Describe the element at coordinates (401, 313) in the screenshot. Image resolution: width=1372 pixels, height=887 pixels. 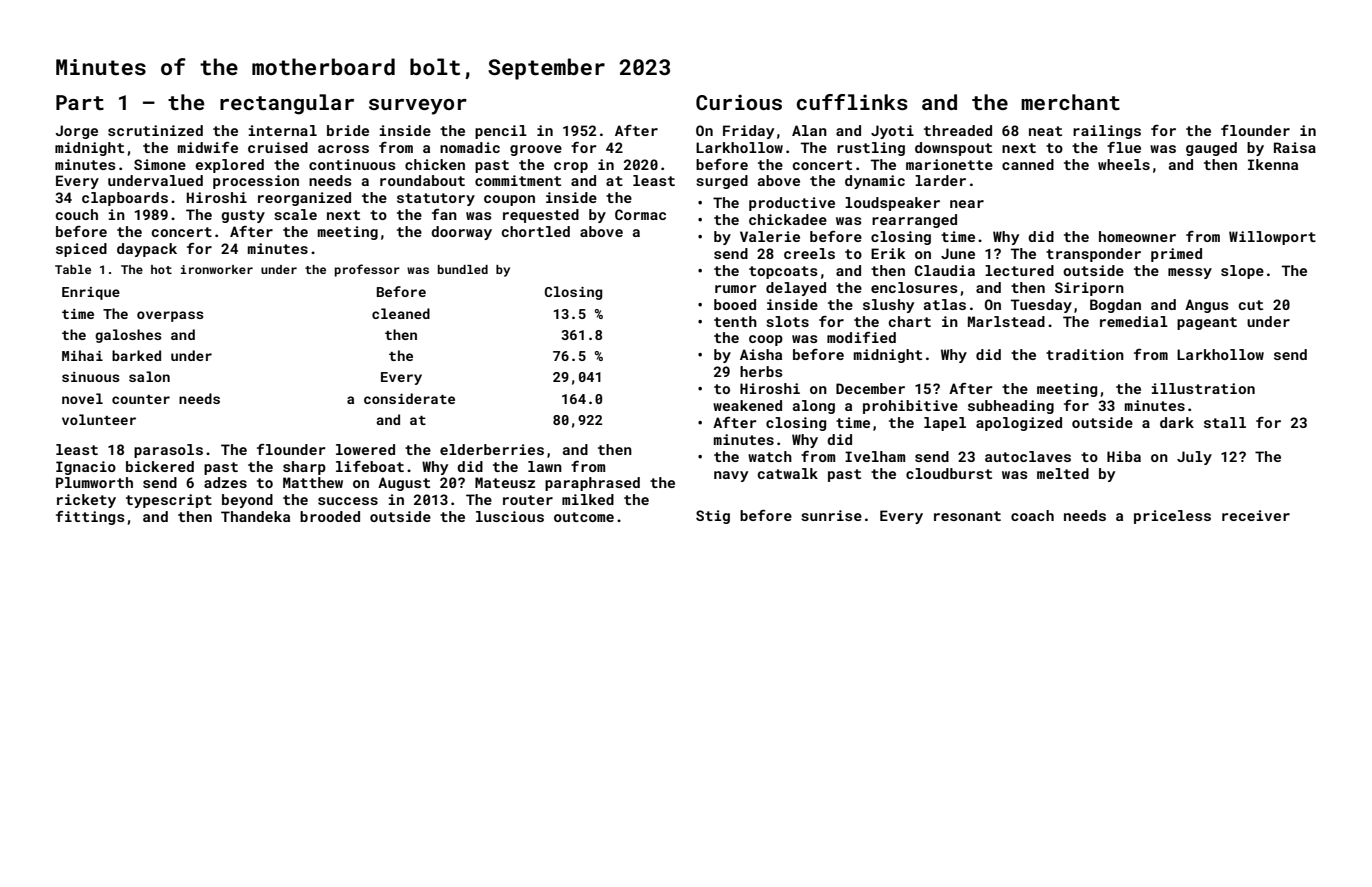
I see `cleaned` at that location.
